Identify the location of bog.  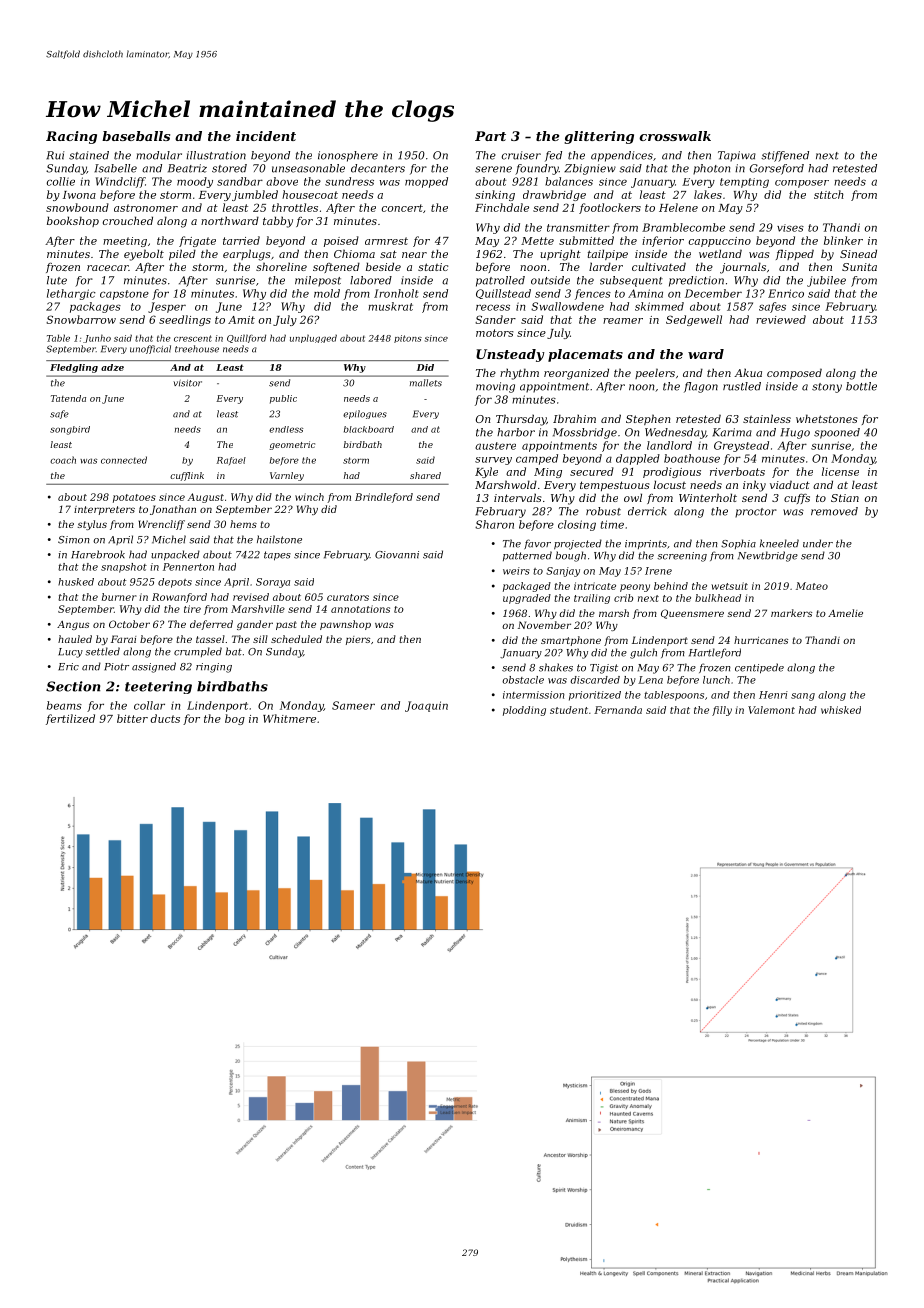
(235, 719).
